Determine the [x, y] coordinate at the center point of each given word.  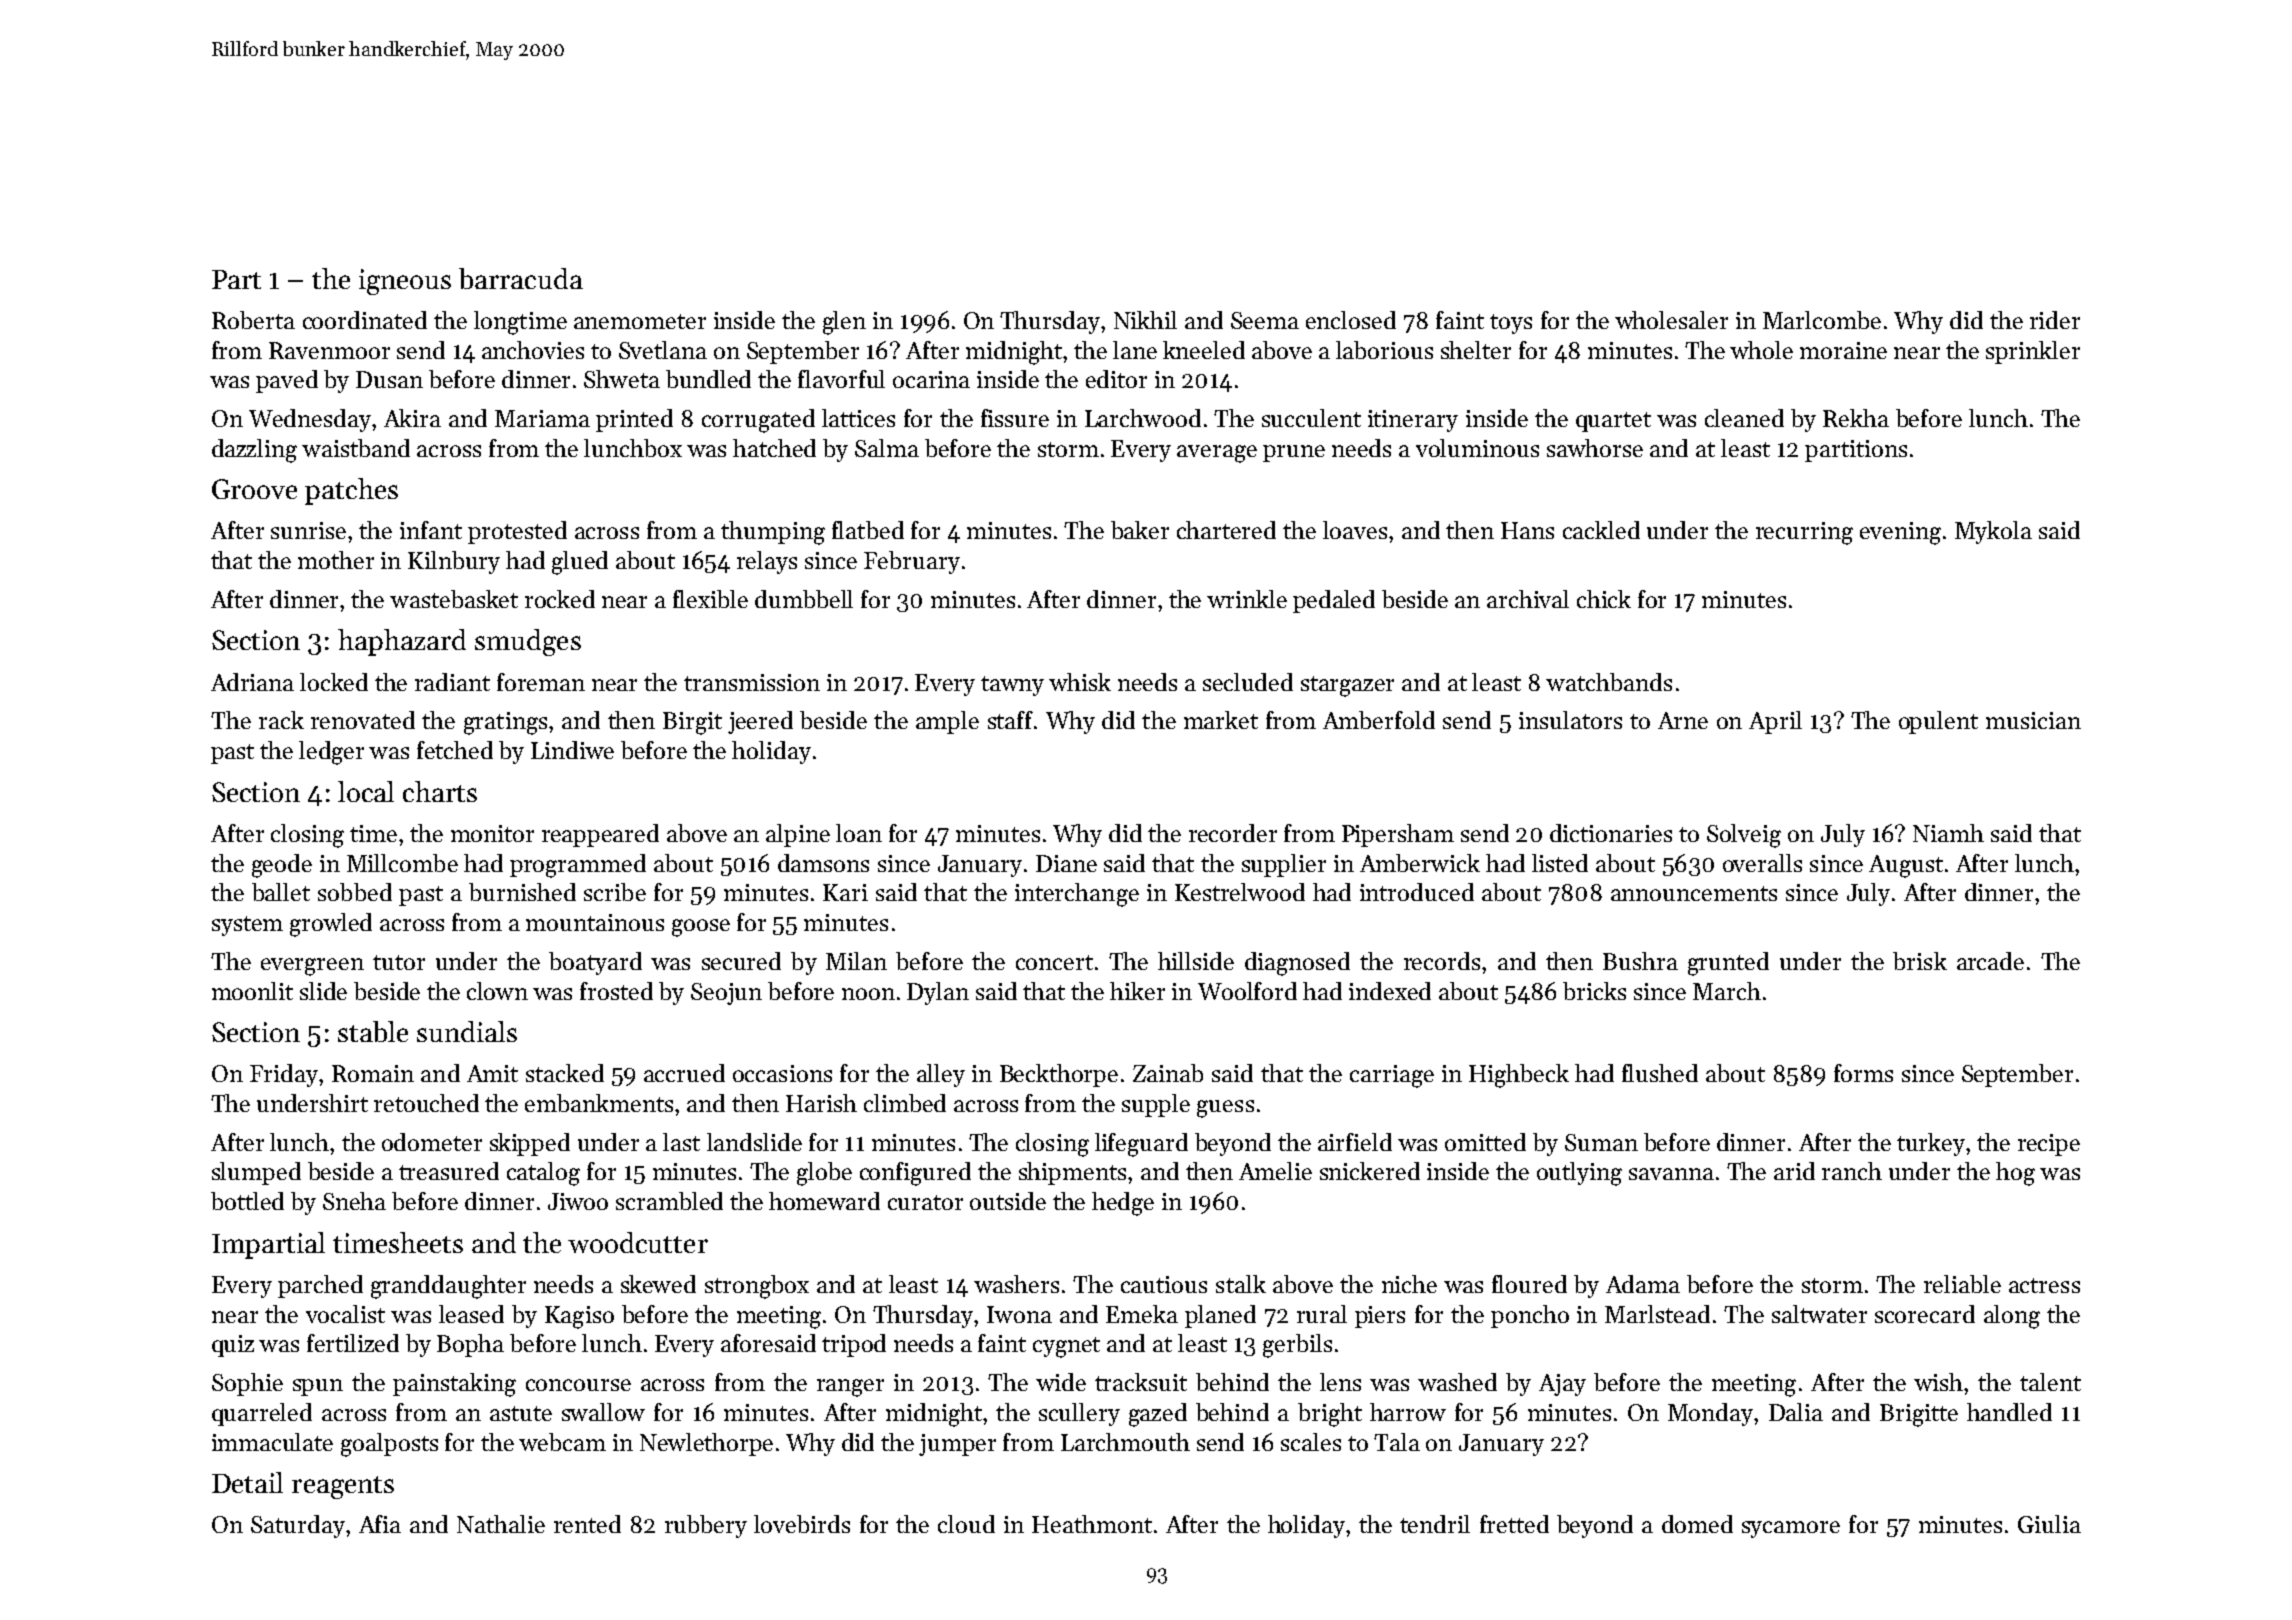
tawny [1012, 686]
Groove [254, 489]
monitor [492, 833]
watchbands [1609, 682]
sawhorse [1595, 448]
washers [1016, 1284]
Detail [247, 1482]
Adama [1643, 1284]
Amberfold [1379, 720]
